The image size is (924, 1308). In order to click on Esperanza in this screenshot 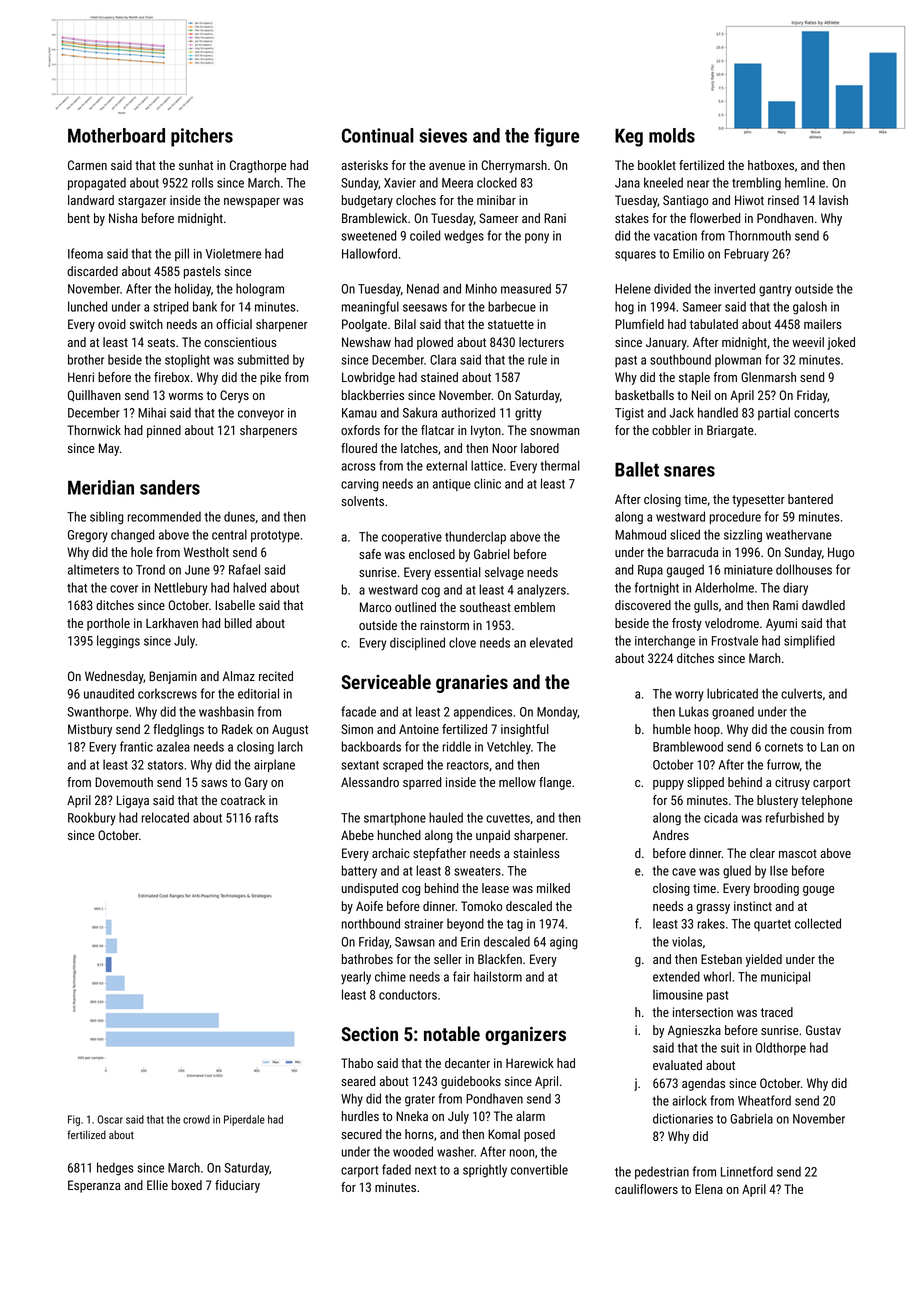, I will do `click(94, 1186)`.
